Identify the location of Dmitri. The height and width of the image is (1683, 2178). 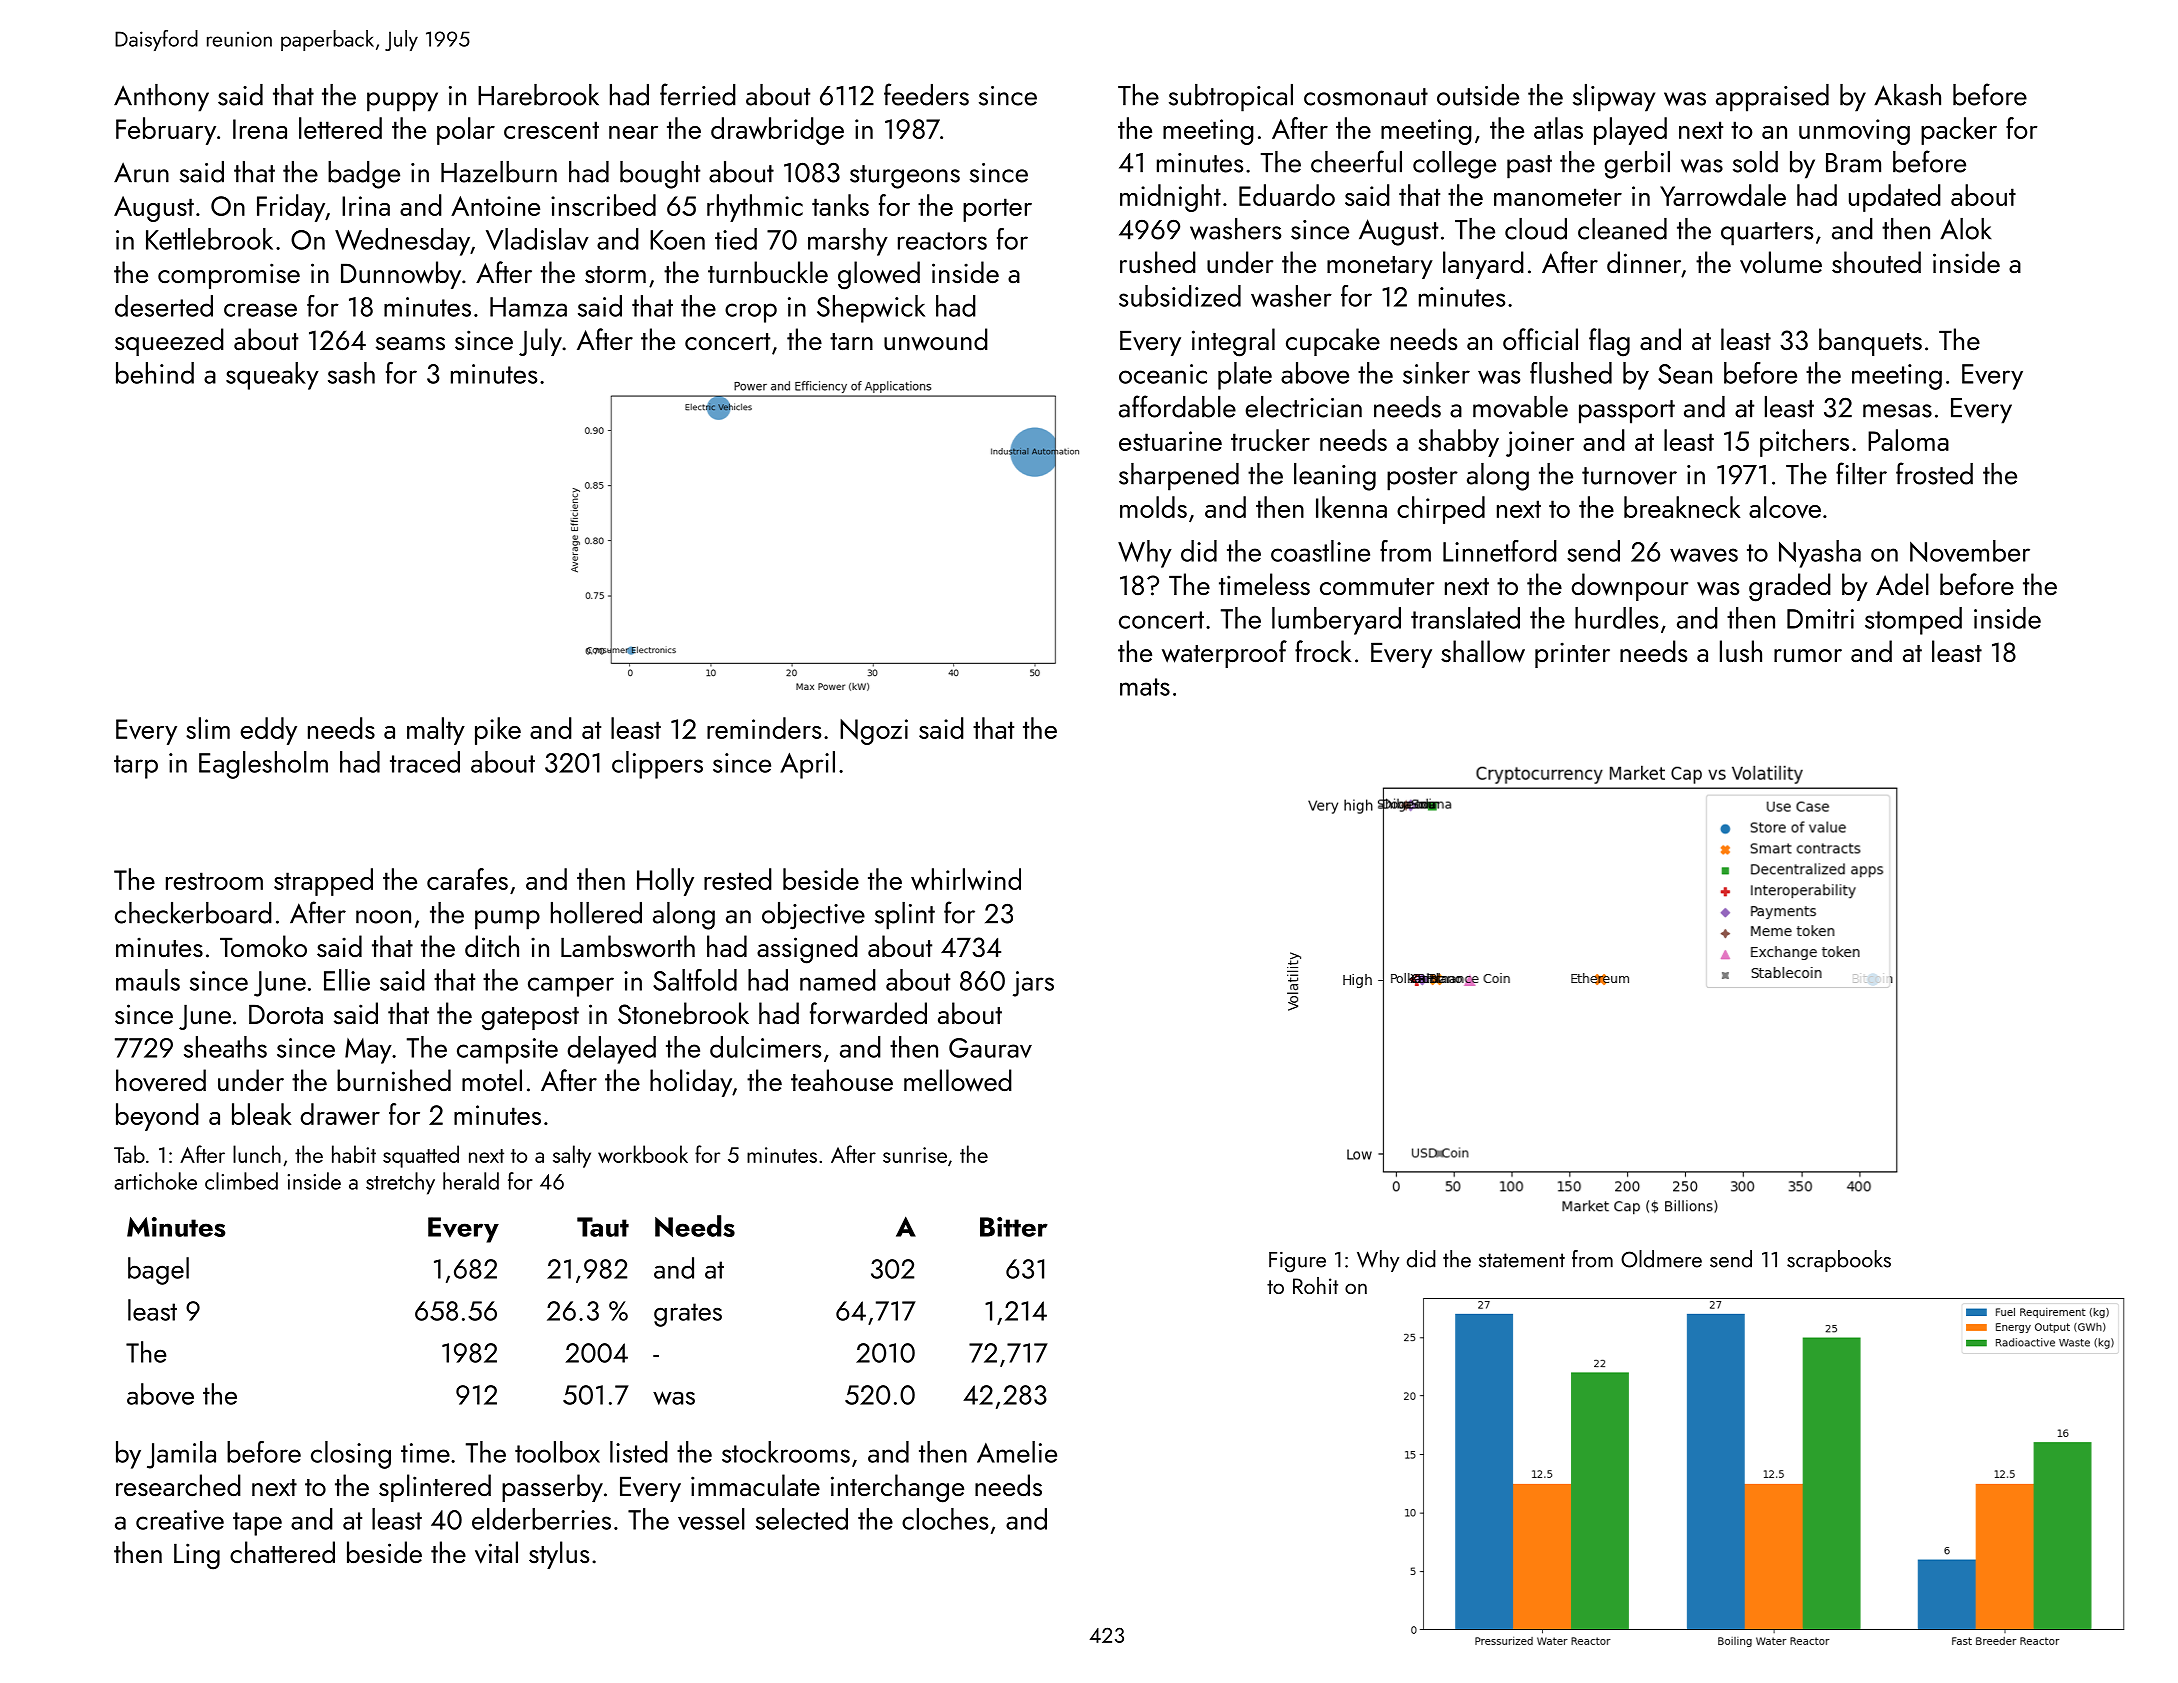
(1820, 619).
